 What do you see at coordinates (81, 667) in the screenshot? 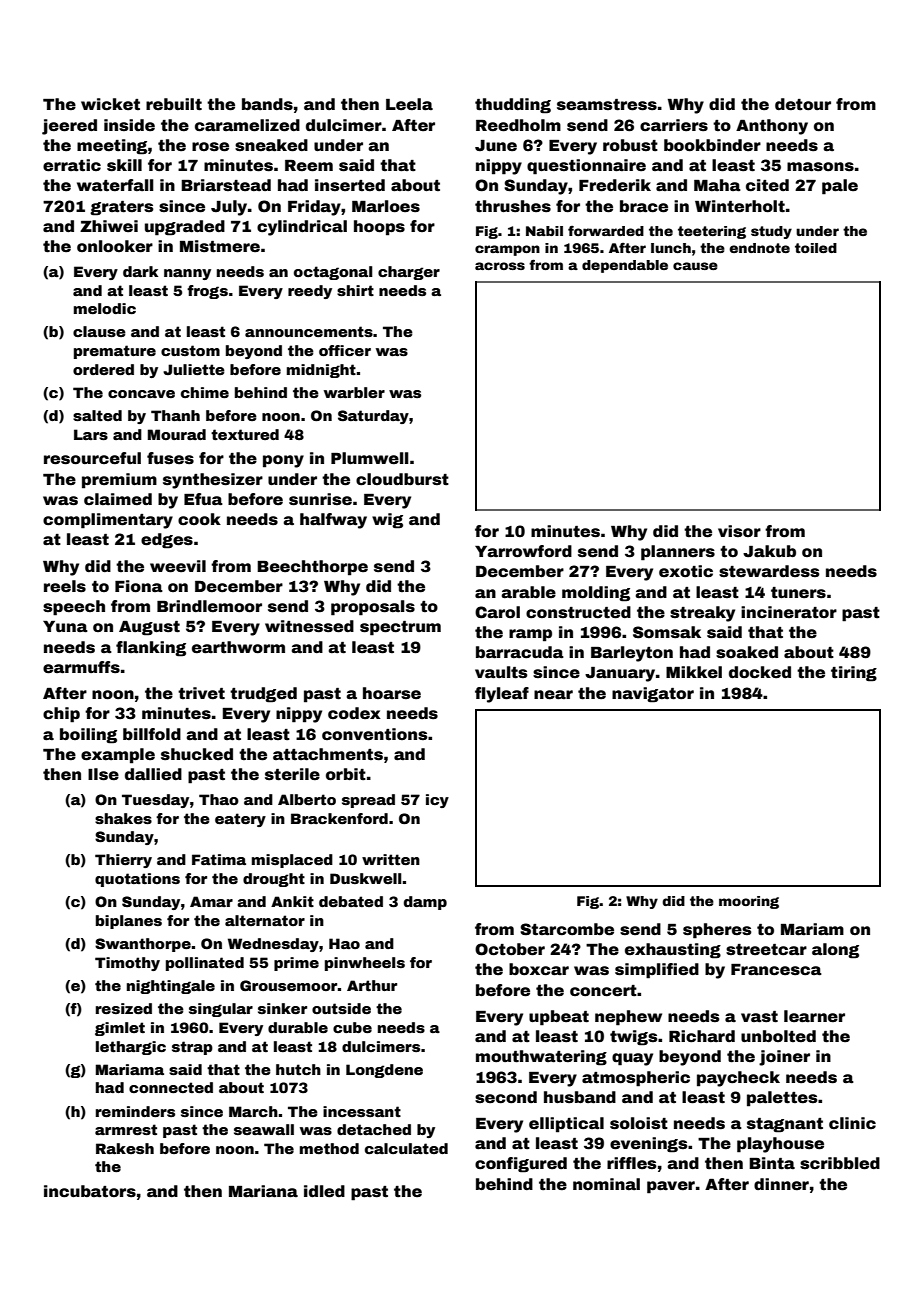
I see `earmuffs` at bounding box center [81, 667].
